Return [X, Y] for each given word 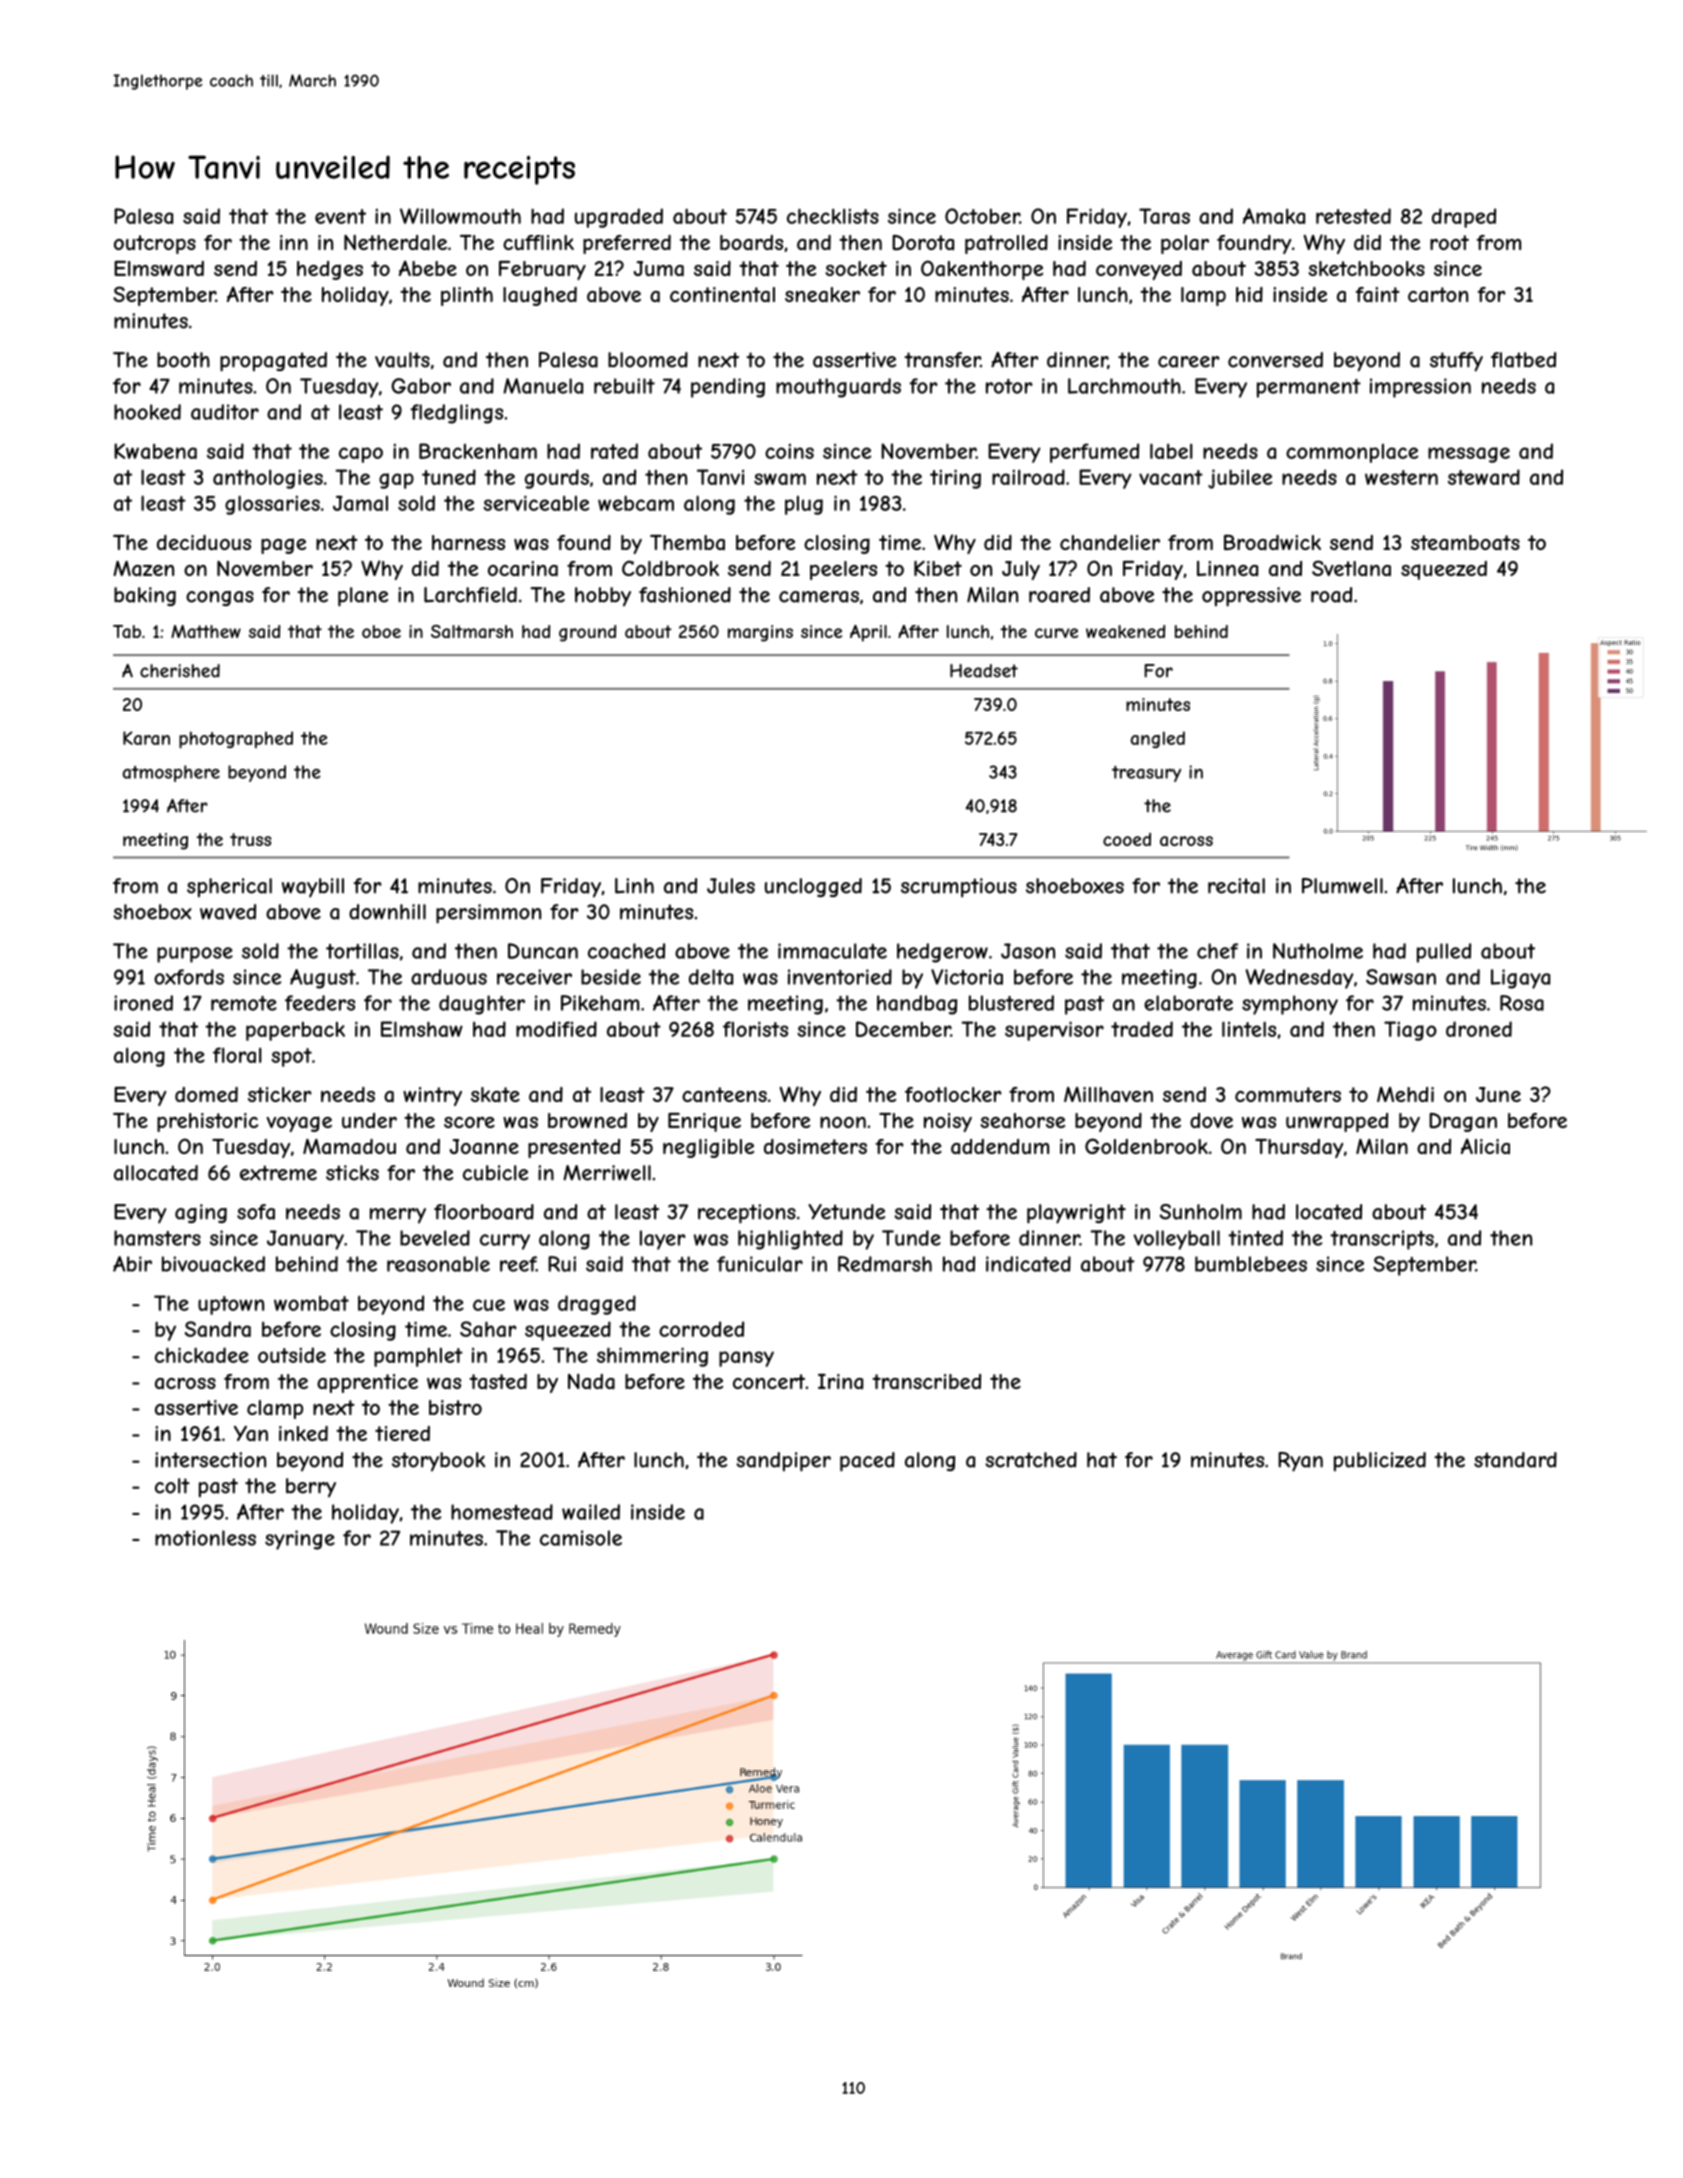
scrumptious [959, 888]
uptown [231, 1305]
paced [867, 1462]
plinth [467, 296]
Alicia [1485, 1146]
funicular [760, 1264]
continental [722, 295]
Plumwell [1342, 886]
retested [1353, 216]
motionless [205, 1538]
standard [1515, 1460]
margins [760, 633]
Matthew [206, 631]
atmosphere [171, 773]
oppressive [1251, 597]
